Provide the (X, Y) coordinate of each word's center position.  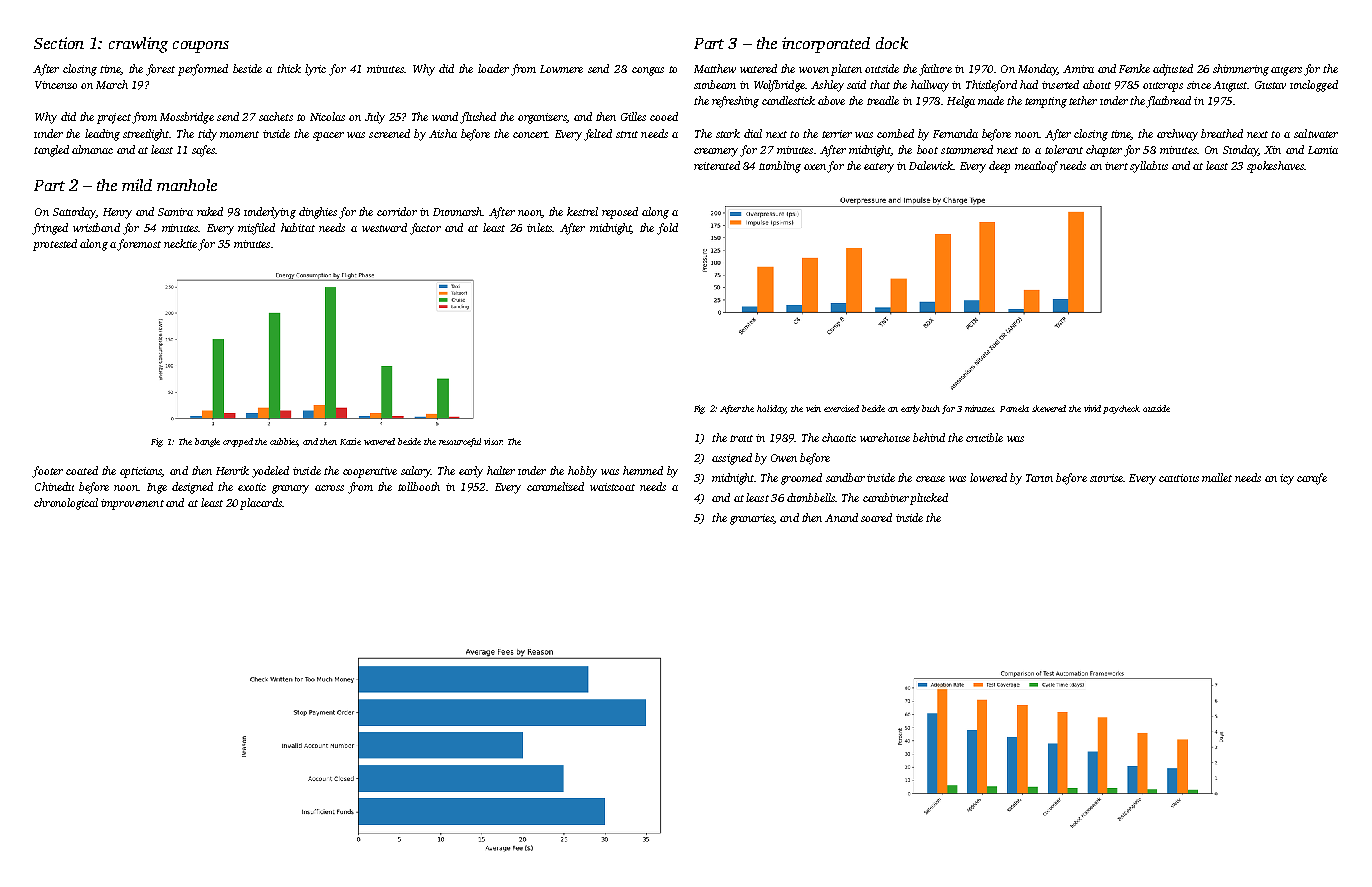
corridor (397, 211)
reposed (620, 213)
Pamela (1014, 408)
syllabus (1149, 167)
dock (892, 43)
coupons (201, 47)
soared (876, 517)
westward (384, 227)
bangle (207, 442)
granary (290, 489)
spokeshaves (1275, 167)
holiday (771, 409)
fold (667, 229)
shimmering (1241, 70)
